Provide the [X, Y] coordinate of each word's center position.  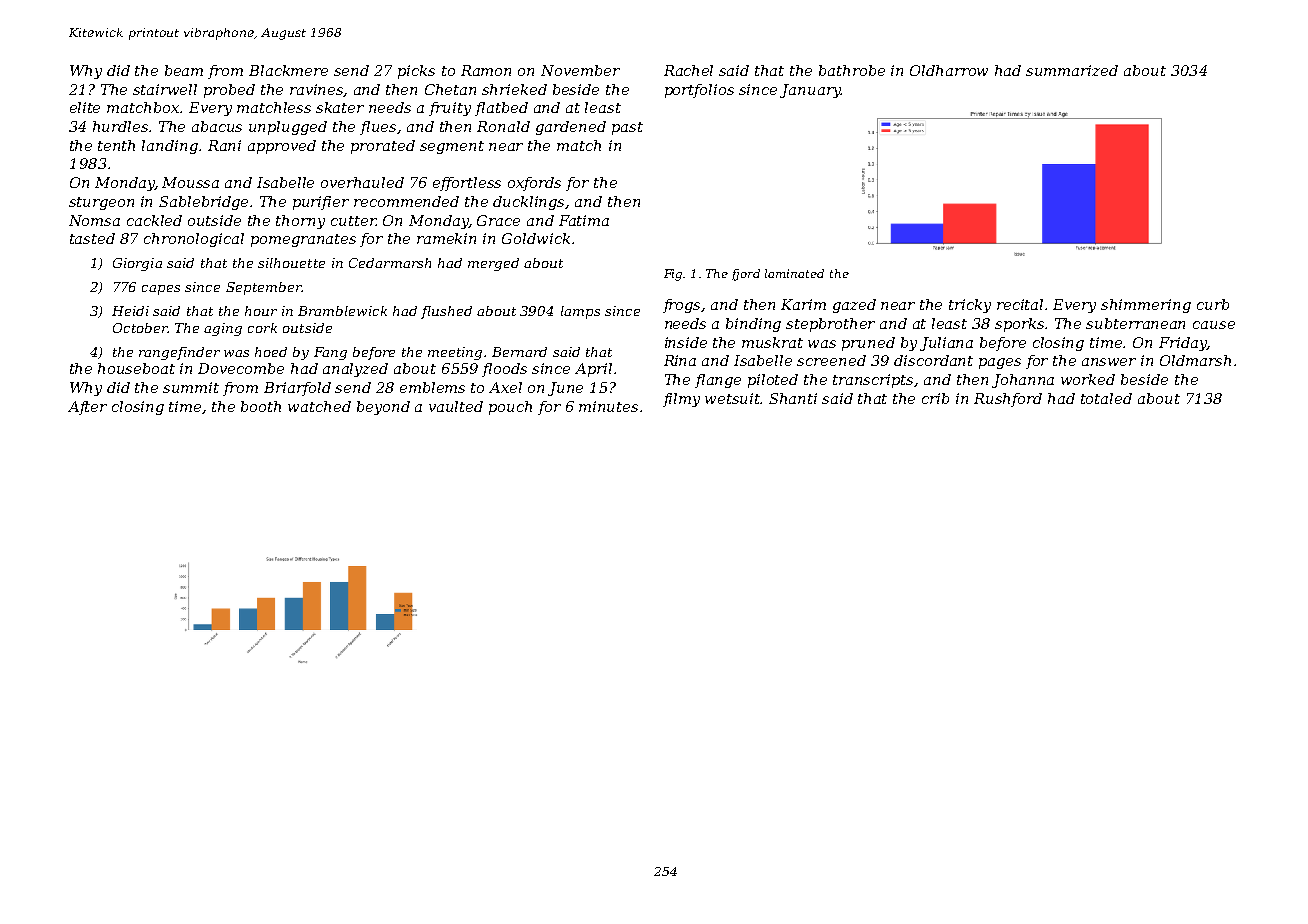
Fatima [584, 220]
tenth [116, 145]
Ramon [486, 70]
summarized [1072, 70]
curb [1213, 304]
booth [261, 406]
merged [493, 264]
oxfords [534, 184]
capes [161, 290]
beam [184, 70]
